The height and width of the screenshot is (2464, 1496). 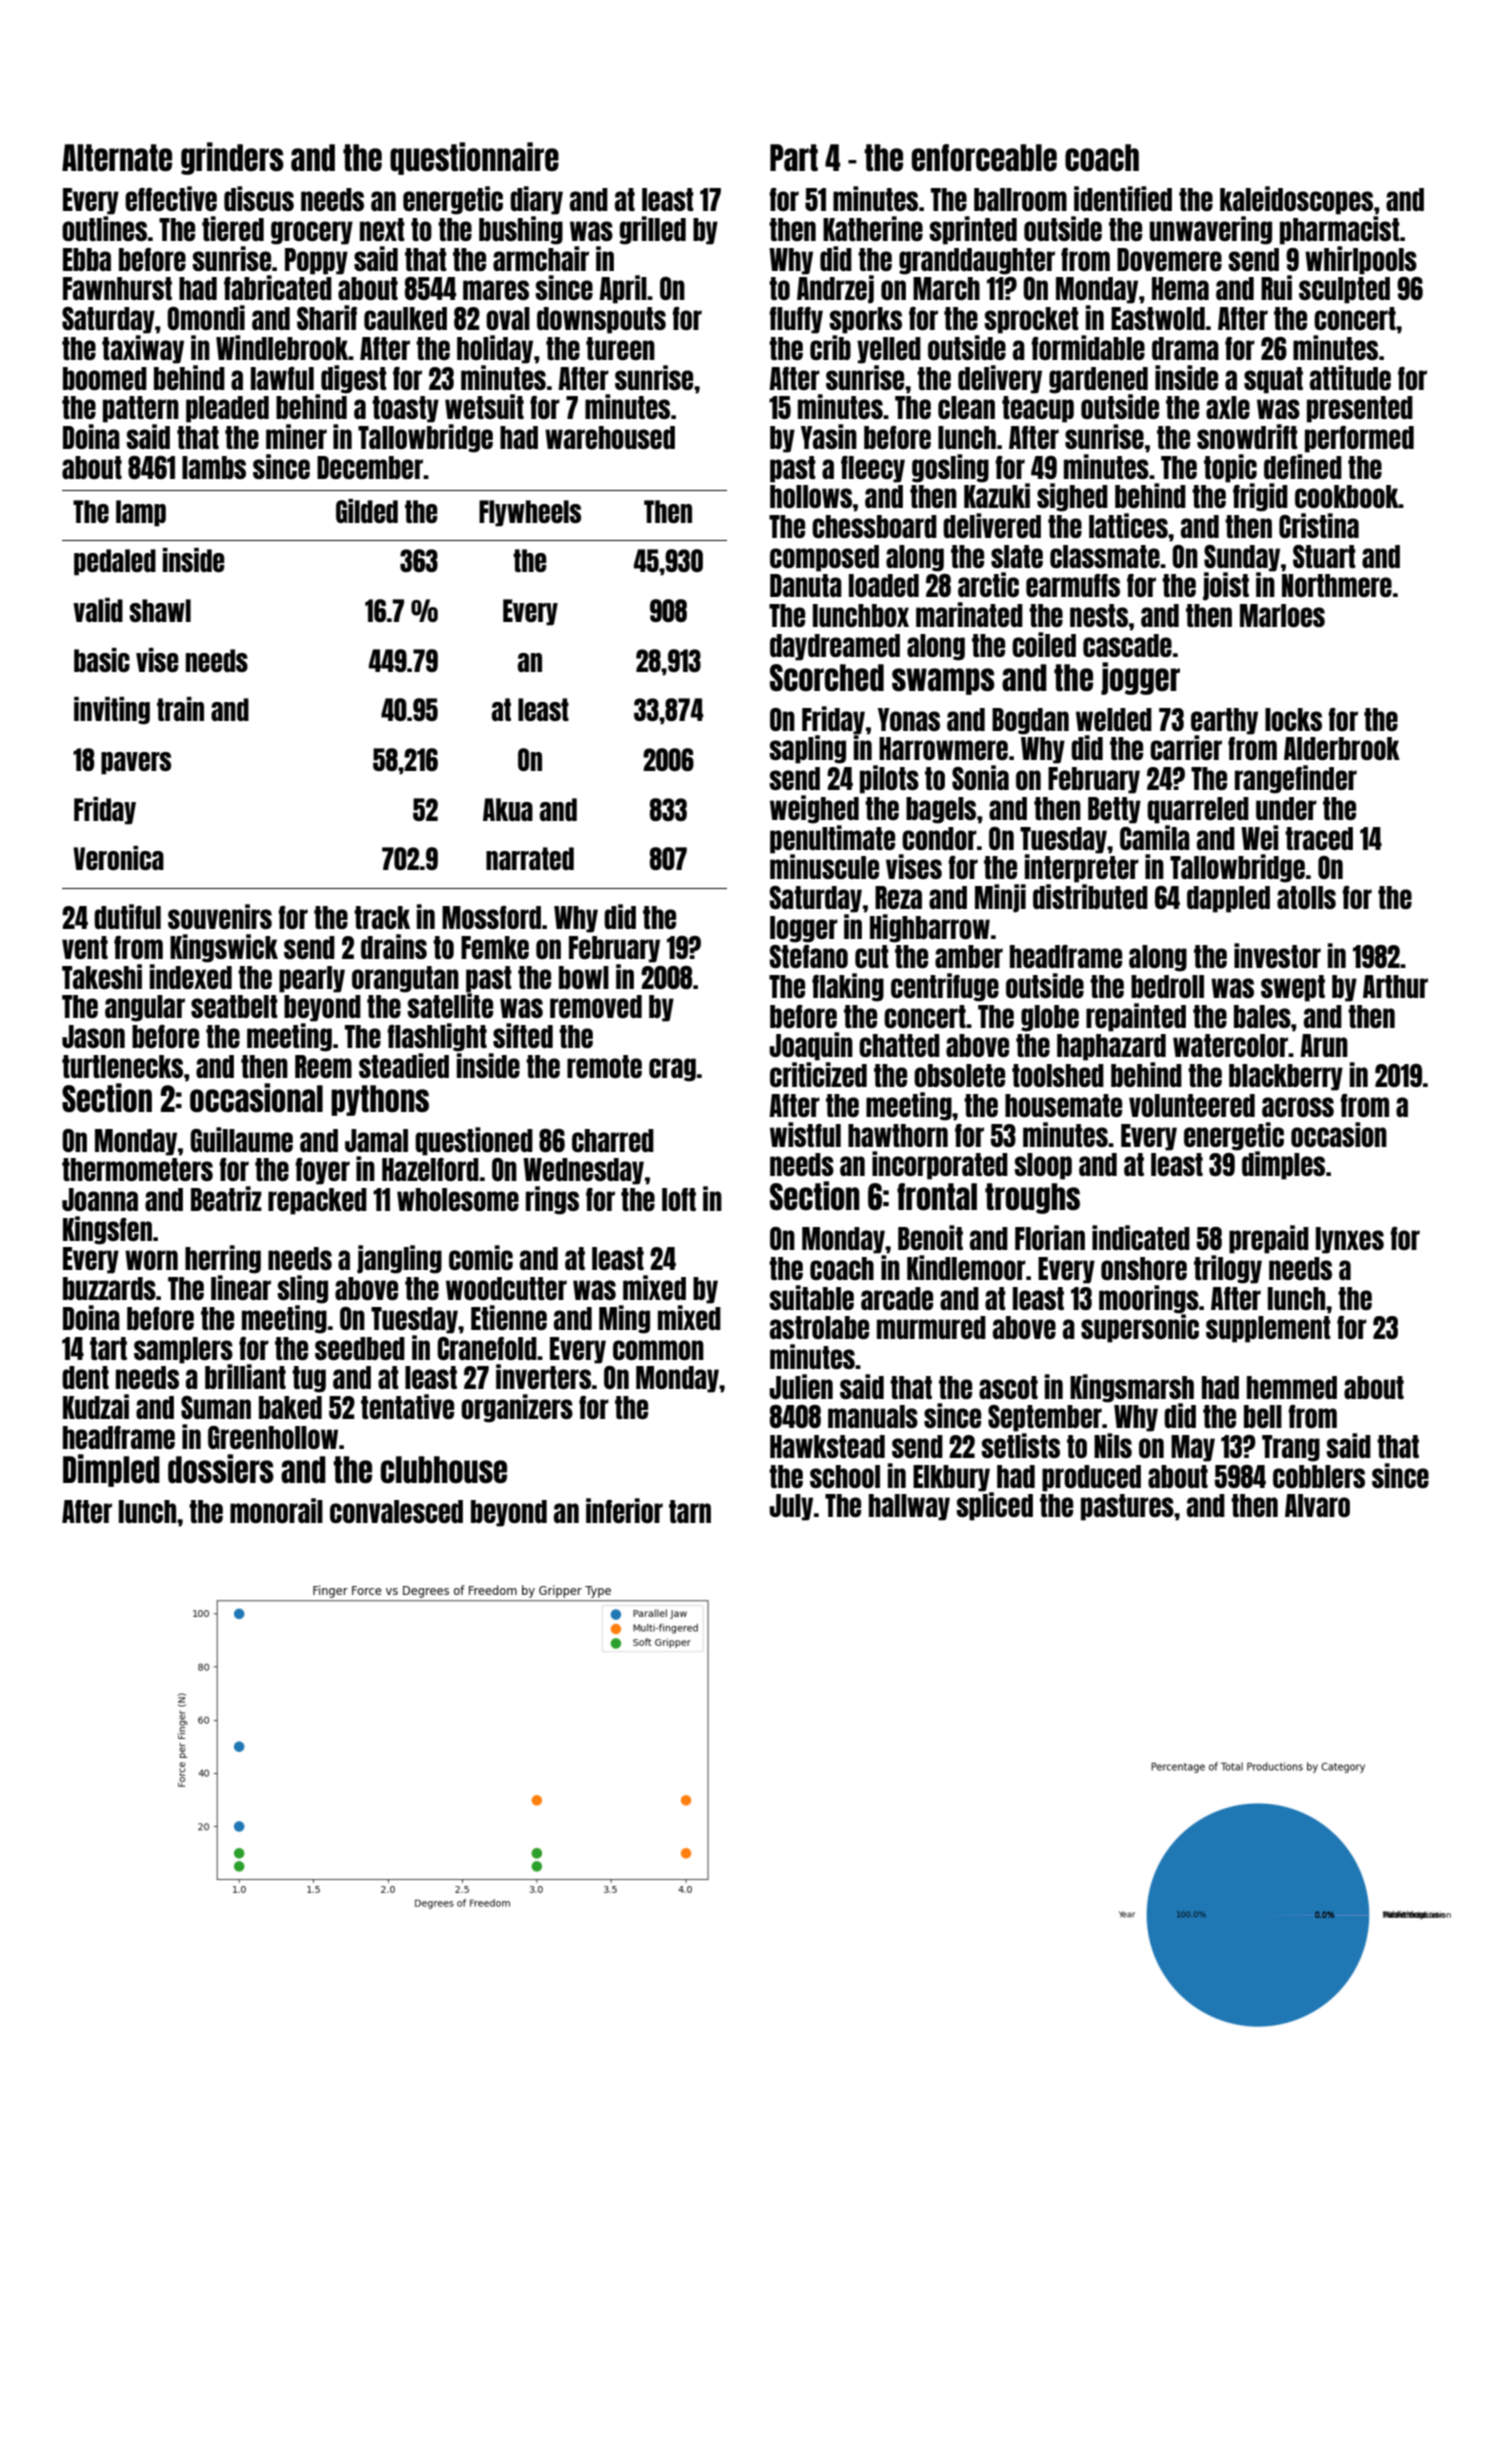 I want to click on toolshed, so click(x=1058, y=1075).
